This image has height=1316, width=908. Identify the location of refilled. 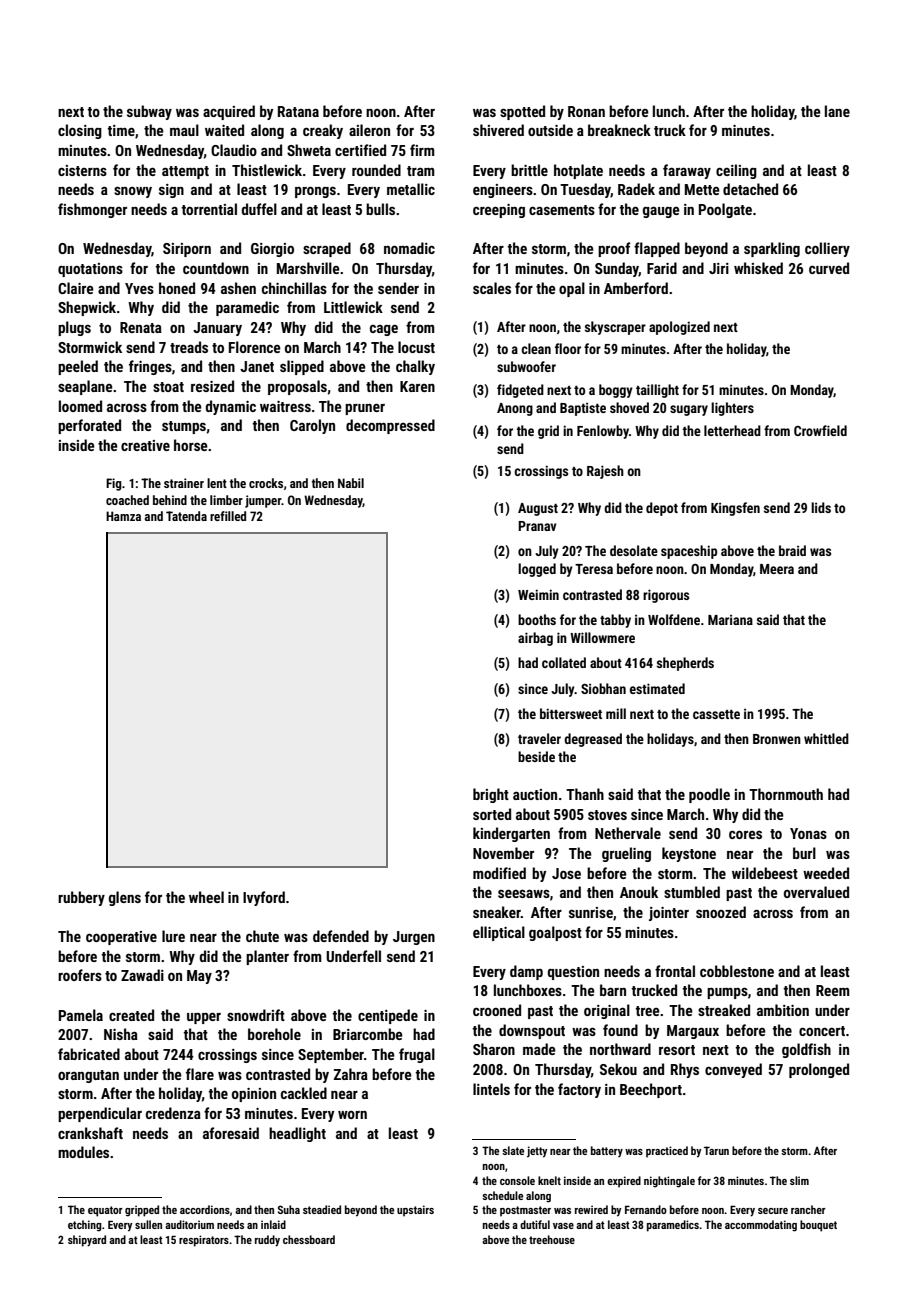
(228, 516).
